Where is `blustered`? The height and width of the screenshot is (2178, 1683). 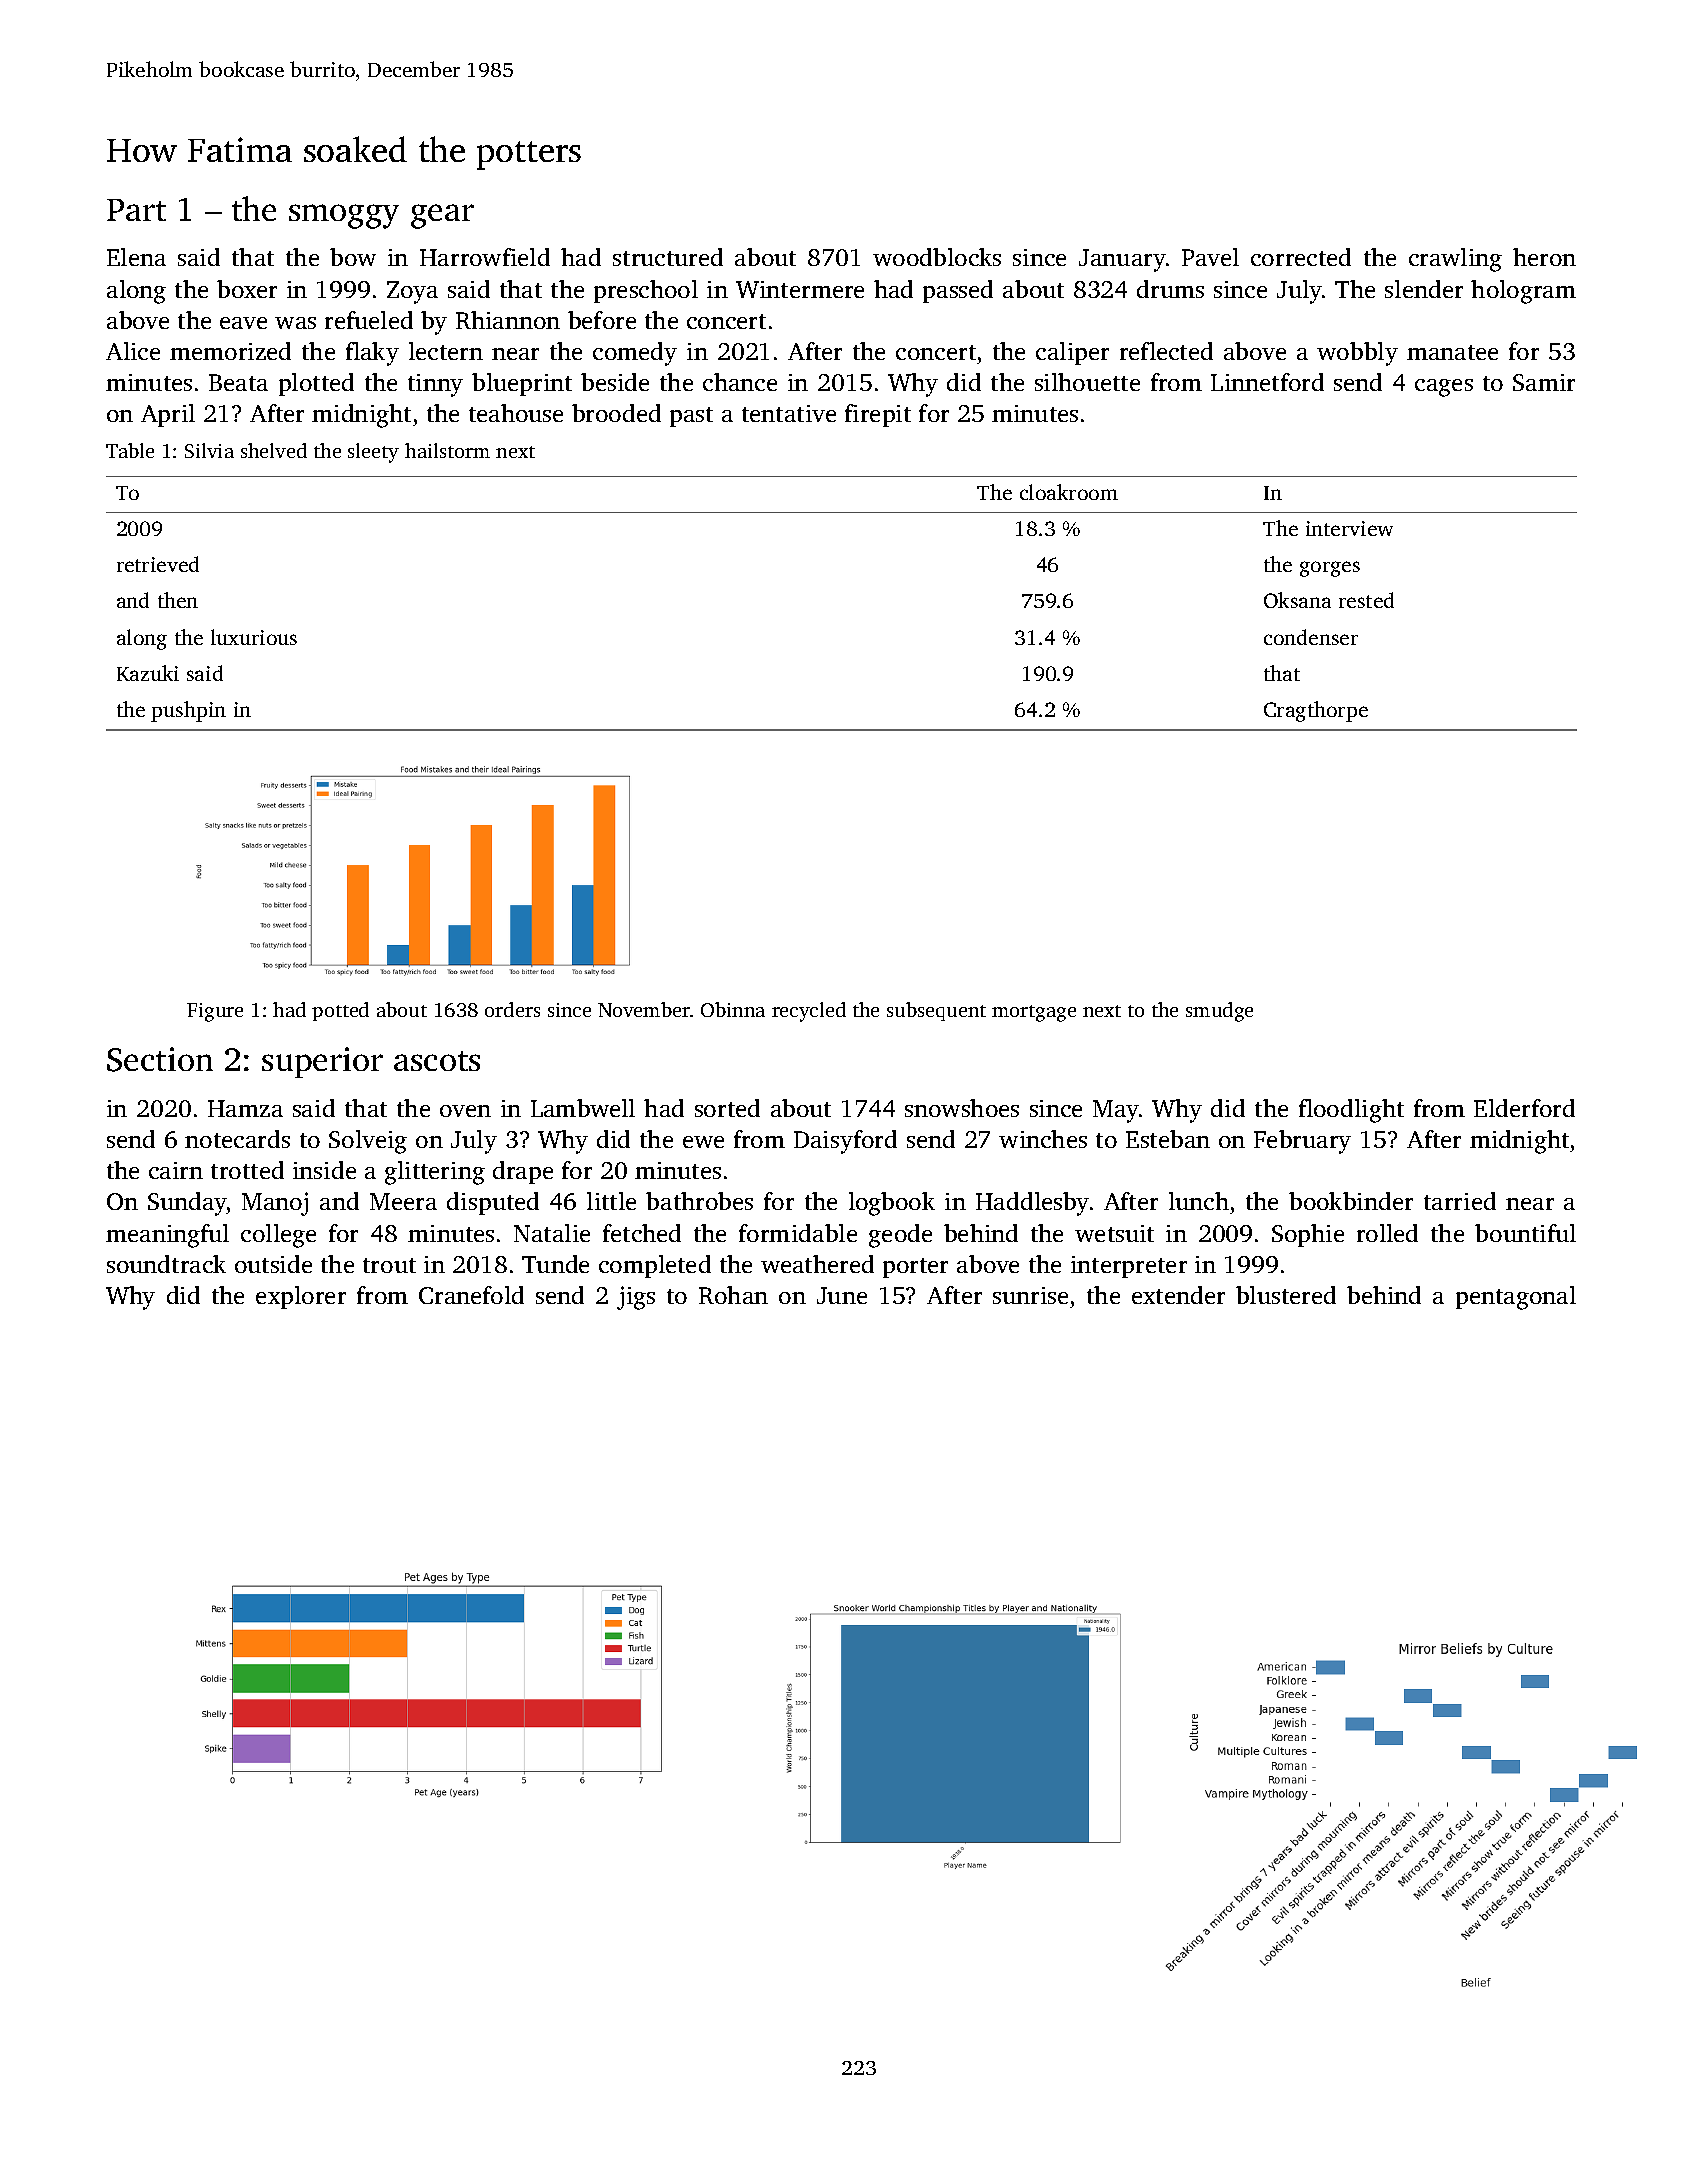
blustered is located at coordinates (1286, 1295).
